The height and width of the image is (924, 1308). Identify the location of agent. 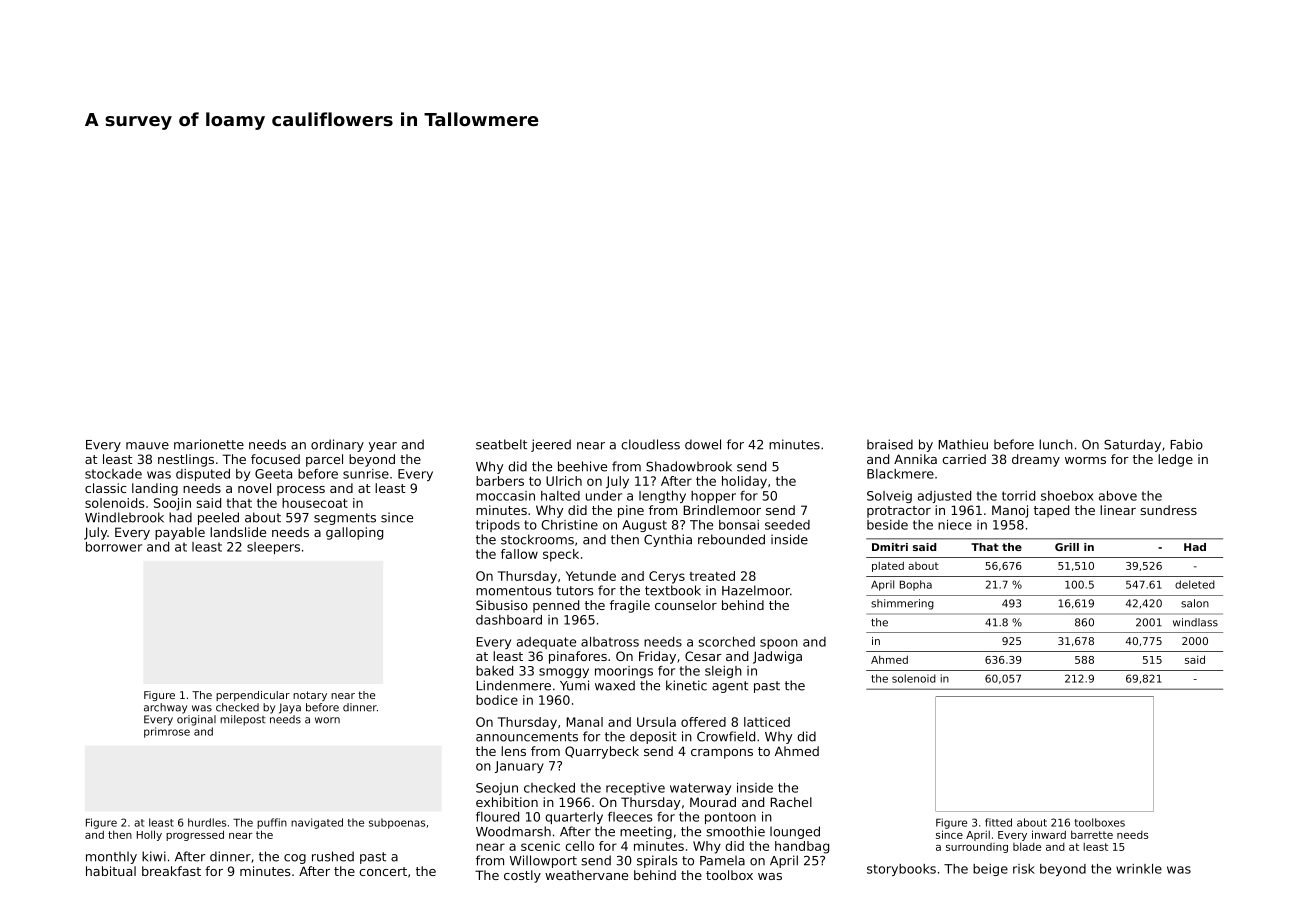
(730, 687).
